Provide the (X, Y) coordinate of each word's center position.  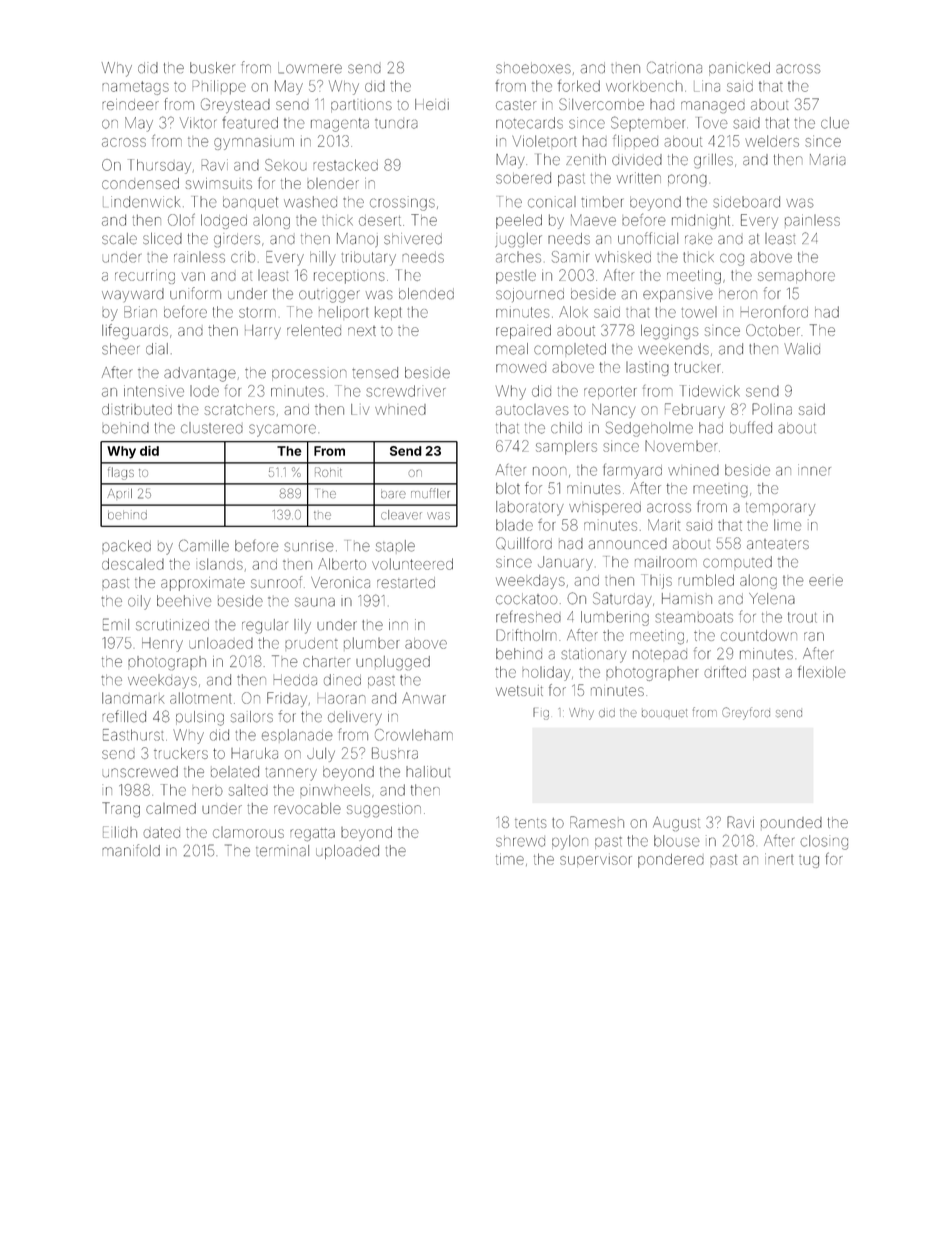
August (676, 824)
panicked (739, 69)
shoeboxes (533, 67)
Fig (541, 714)
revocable (307, 808)
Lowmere (310, 68)
